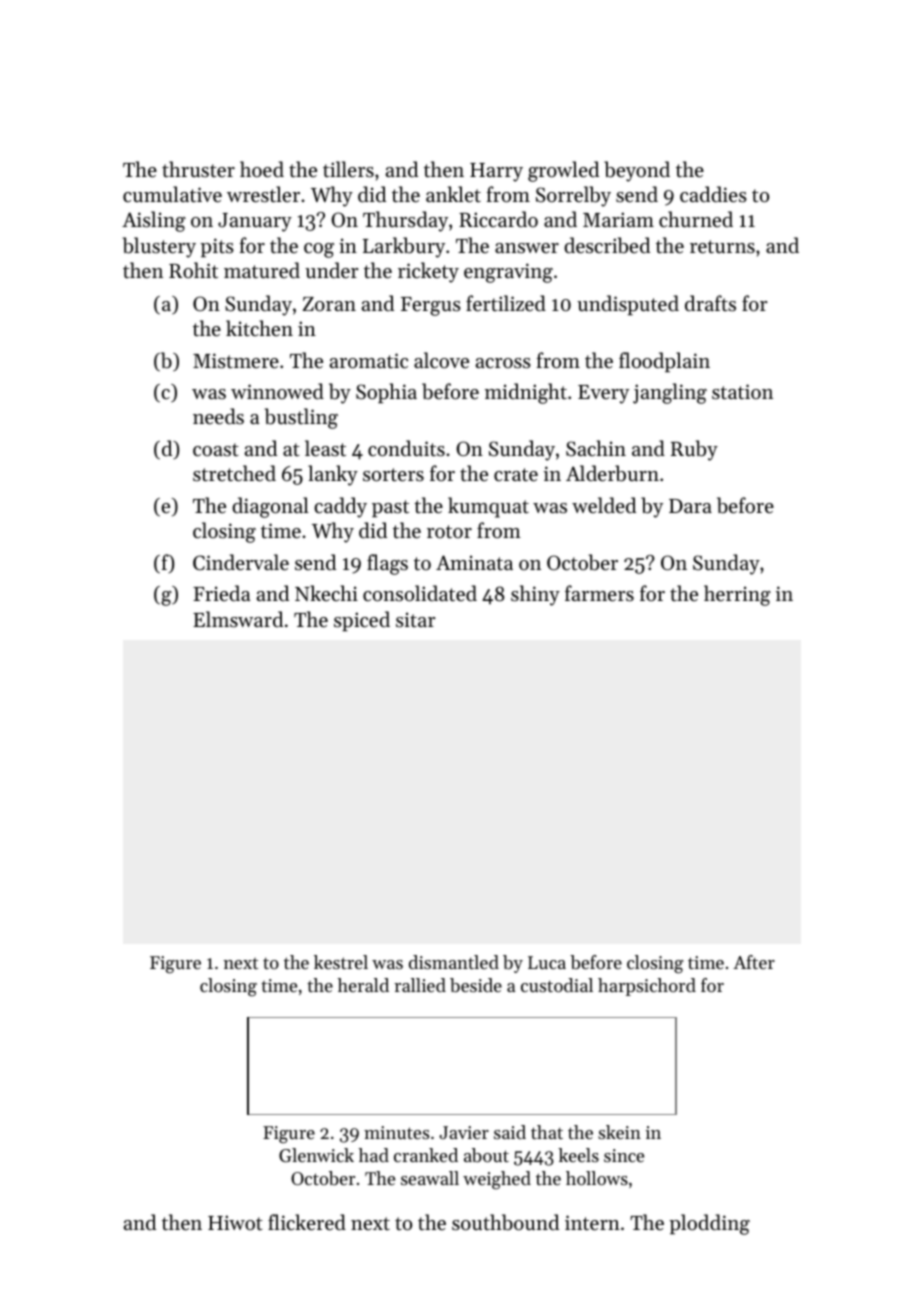 This screenshot has height=1311, width=924. Describe the element at coordinates (647, 987) in the screenshot. I see `harpsichord` at that location.
